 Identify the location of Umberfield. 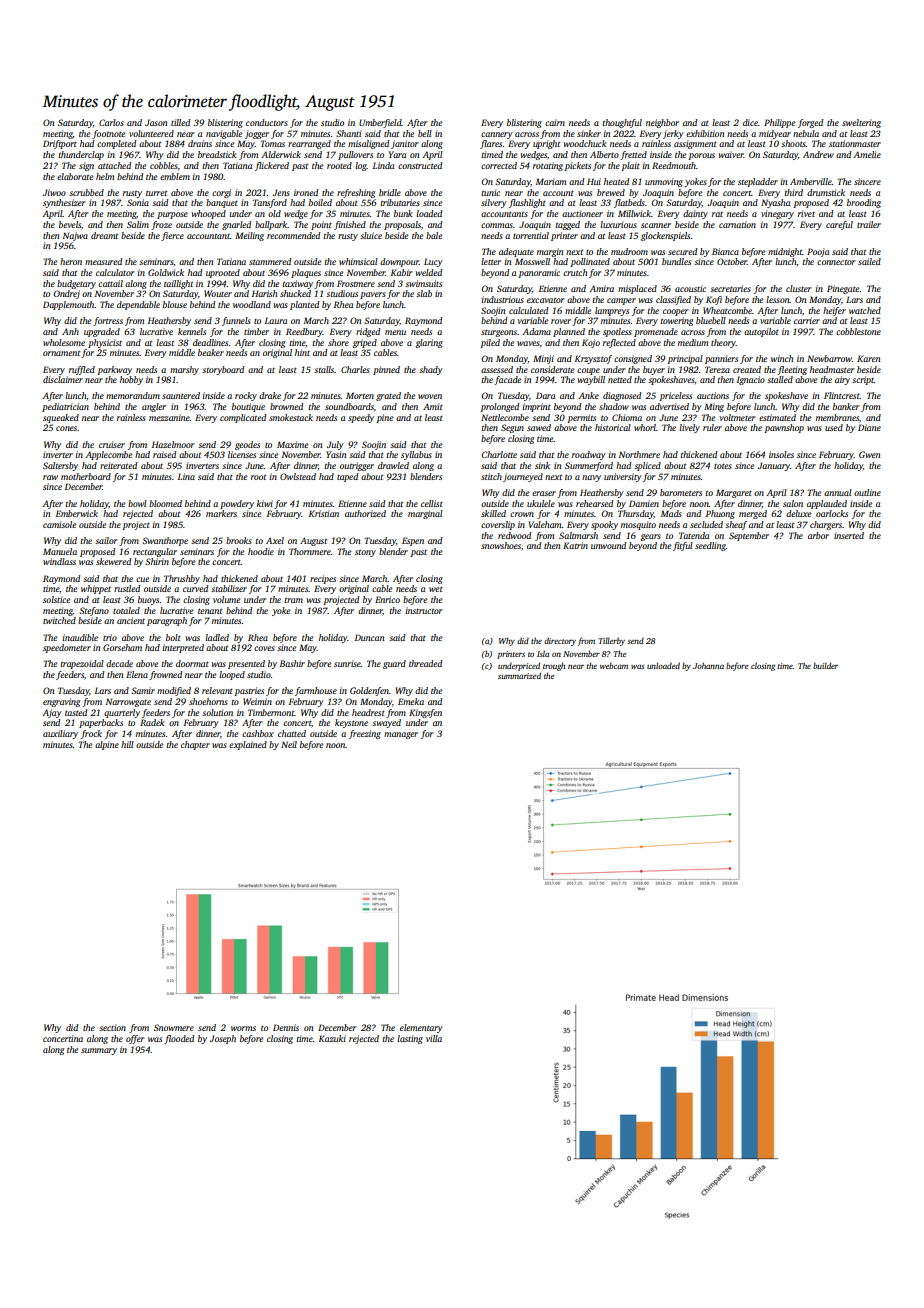
(380, 123).
